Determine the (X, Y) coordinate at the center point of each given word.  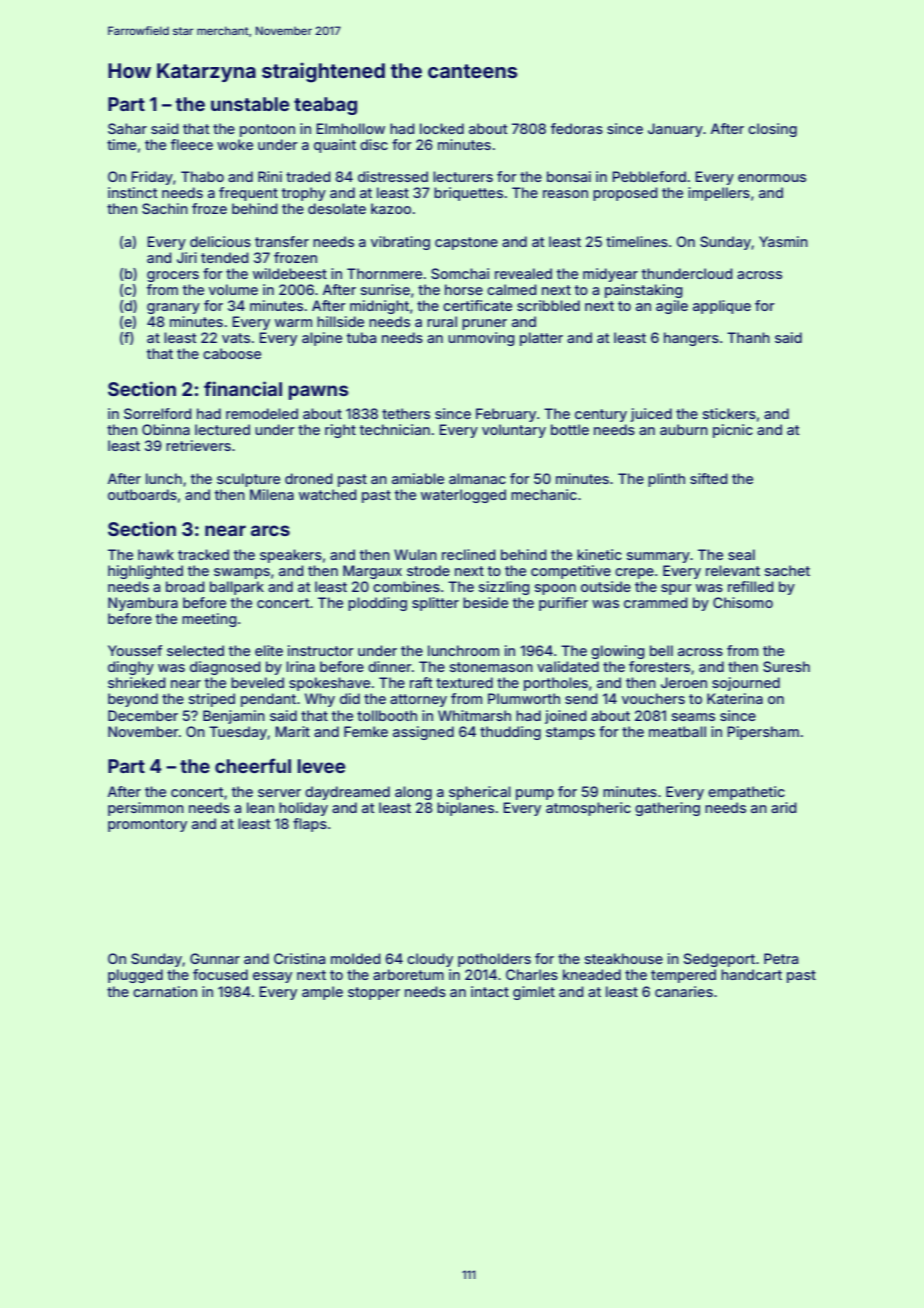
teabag (325, 106)
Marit (292, 731)
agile (672, 307)
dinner (390, 666)
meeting (209, 620)
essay (272, 977)
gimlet (534, 993)
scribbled (548, 305)
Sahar (127, 128)
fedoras (577, 128)
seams (693, 717)
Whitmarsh (474, 715)
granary (173, 308)
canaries (684, 991)
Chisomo (743, 602)
